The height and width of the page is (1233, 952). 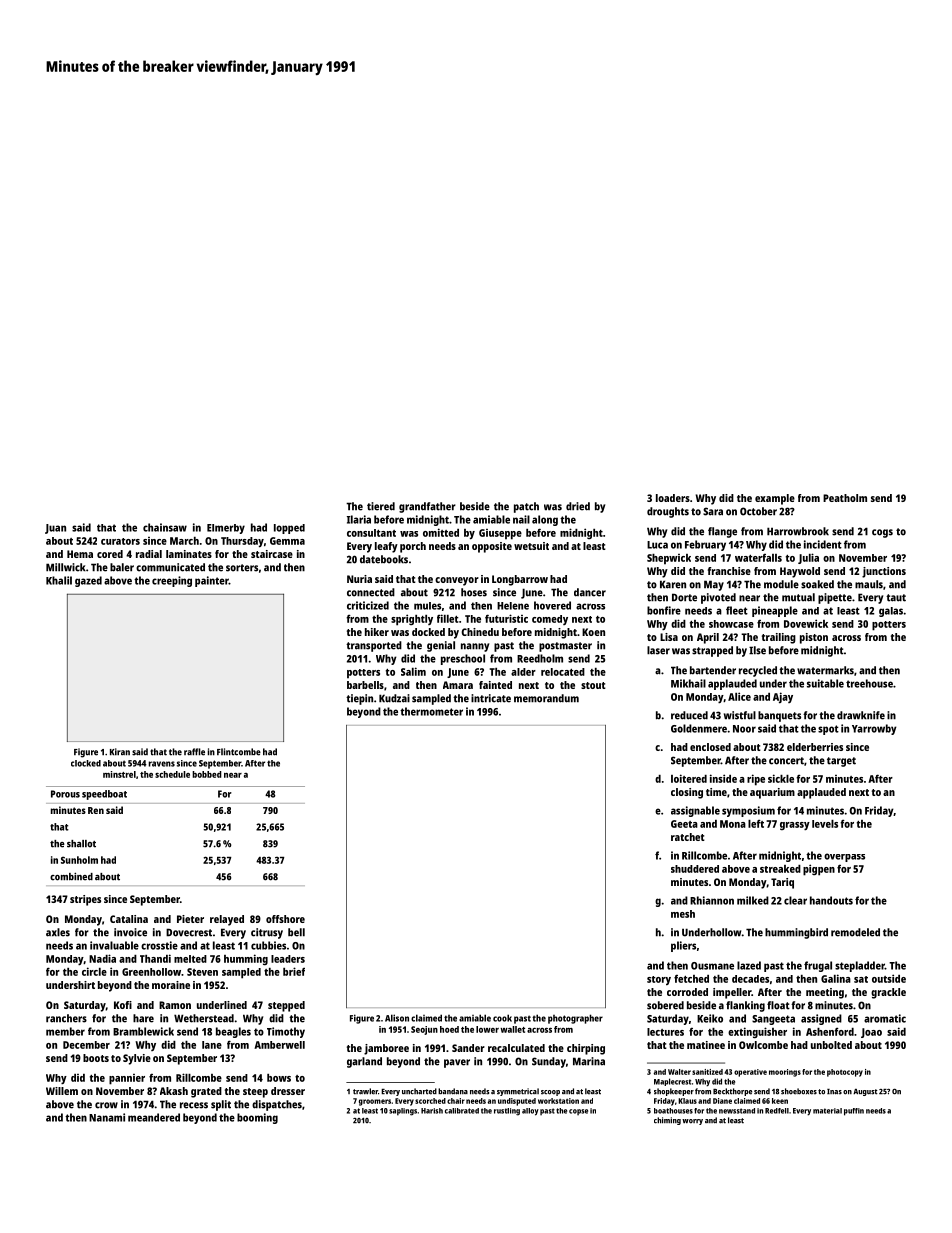 I want to click on garland, so click(x=364, y=1062).
